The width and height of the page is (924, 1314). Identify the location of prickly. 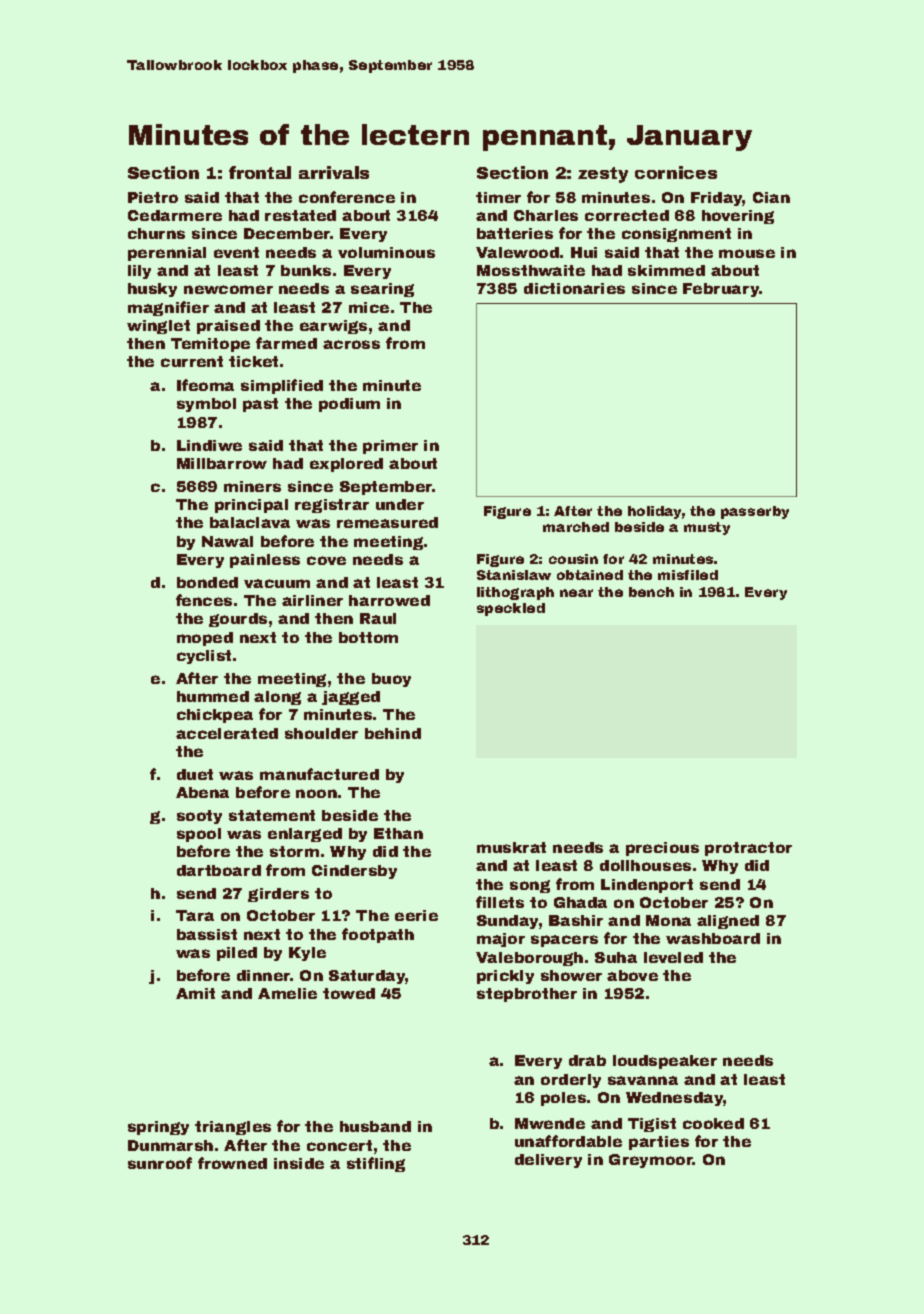
(505, 977).
